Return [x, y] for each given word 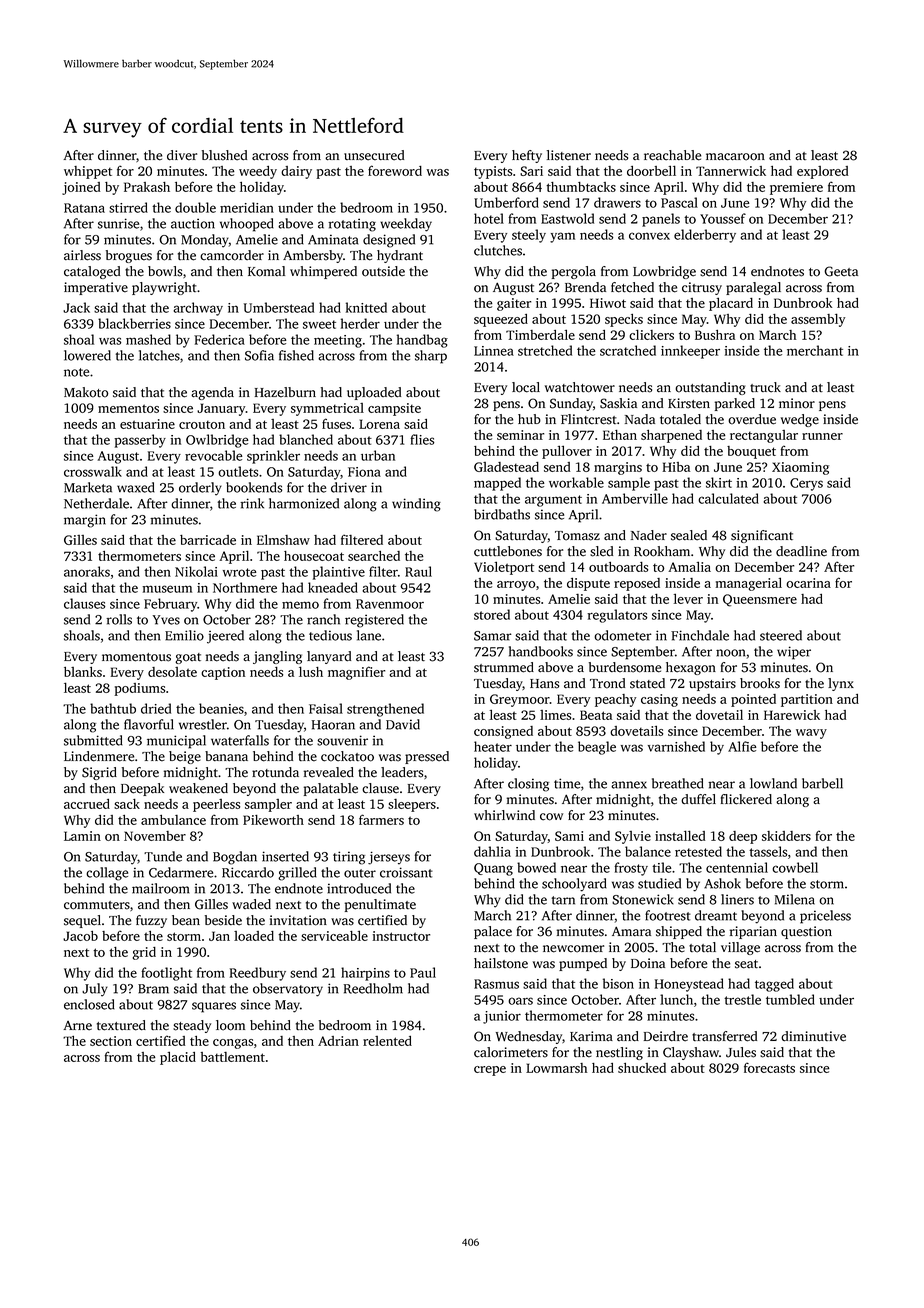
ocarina [808, 583]
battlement [233, 1057]
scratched [628, 350]
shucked [642, 1068]
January [221, 409]
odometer [623, 635]
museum [167, 589]
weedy [258, 172]
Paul [423, 972]
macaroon [735, 157]
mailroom [160, 888]
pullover [567, 452]
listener [569, 155]
